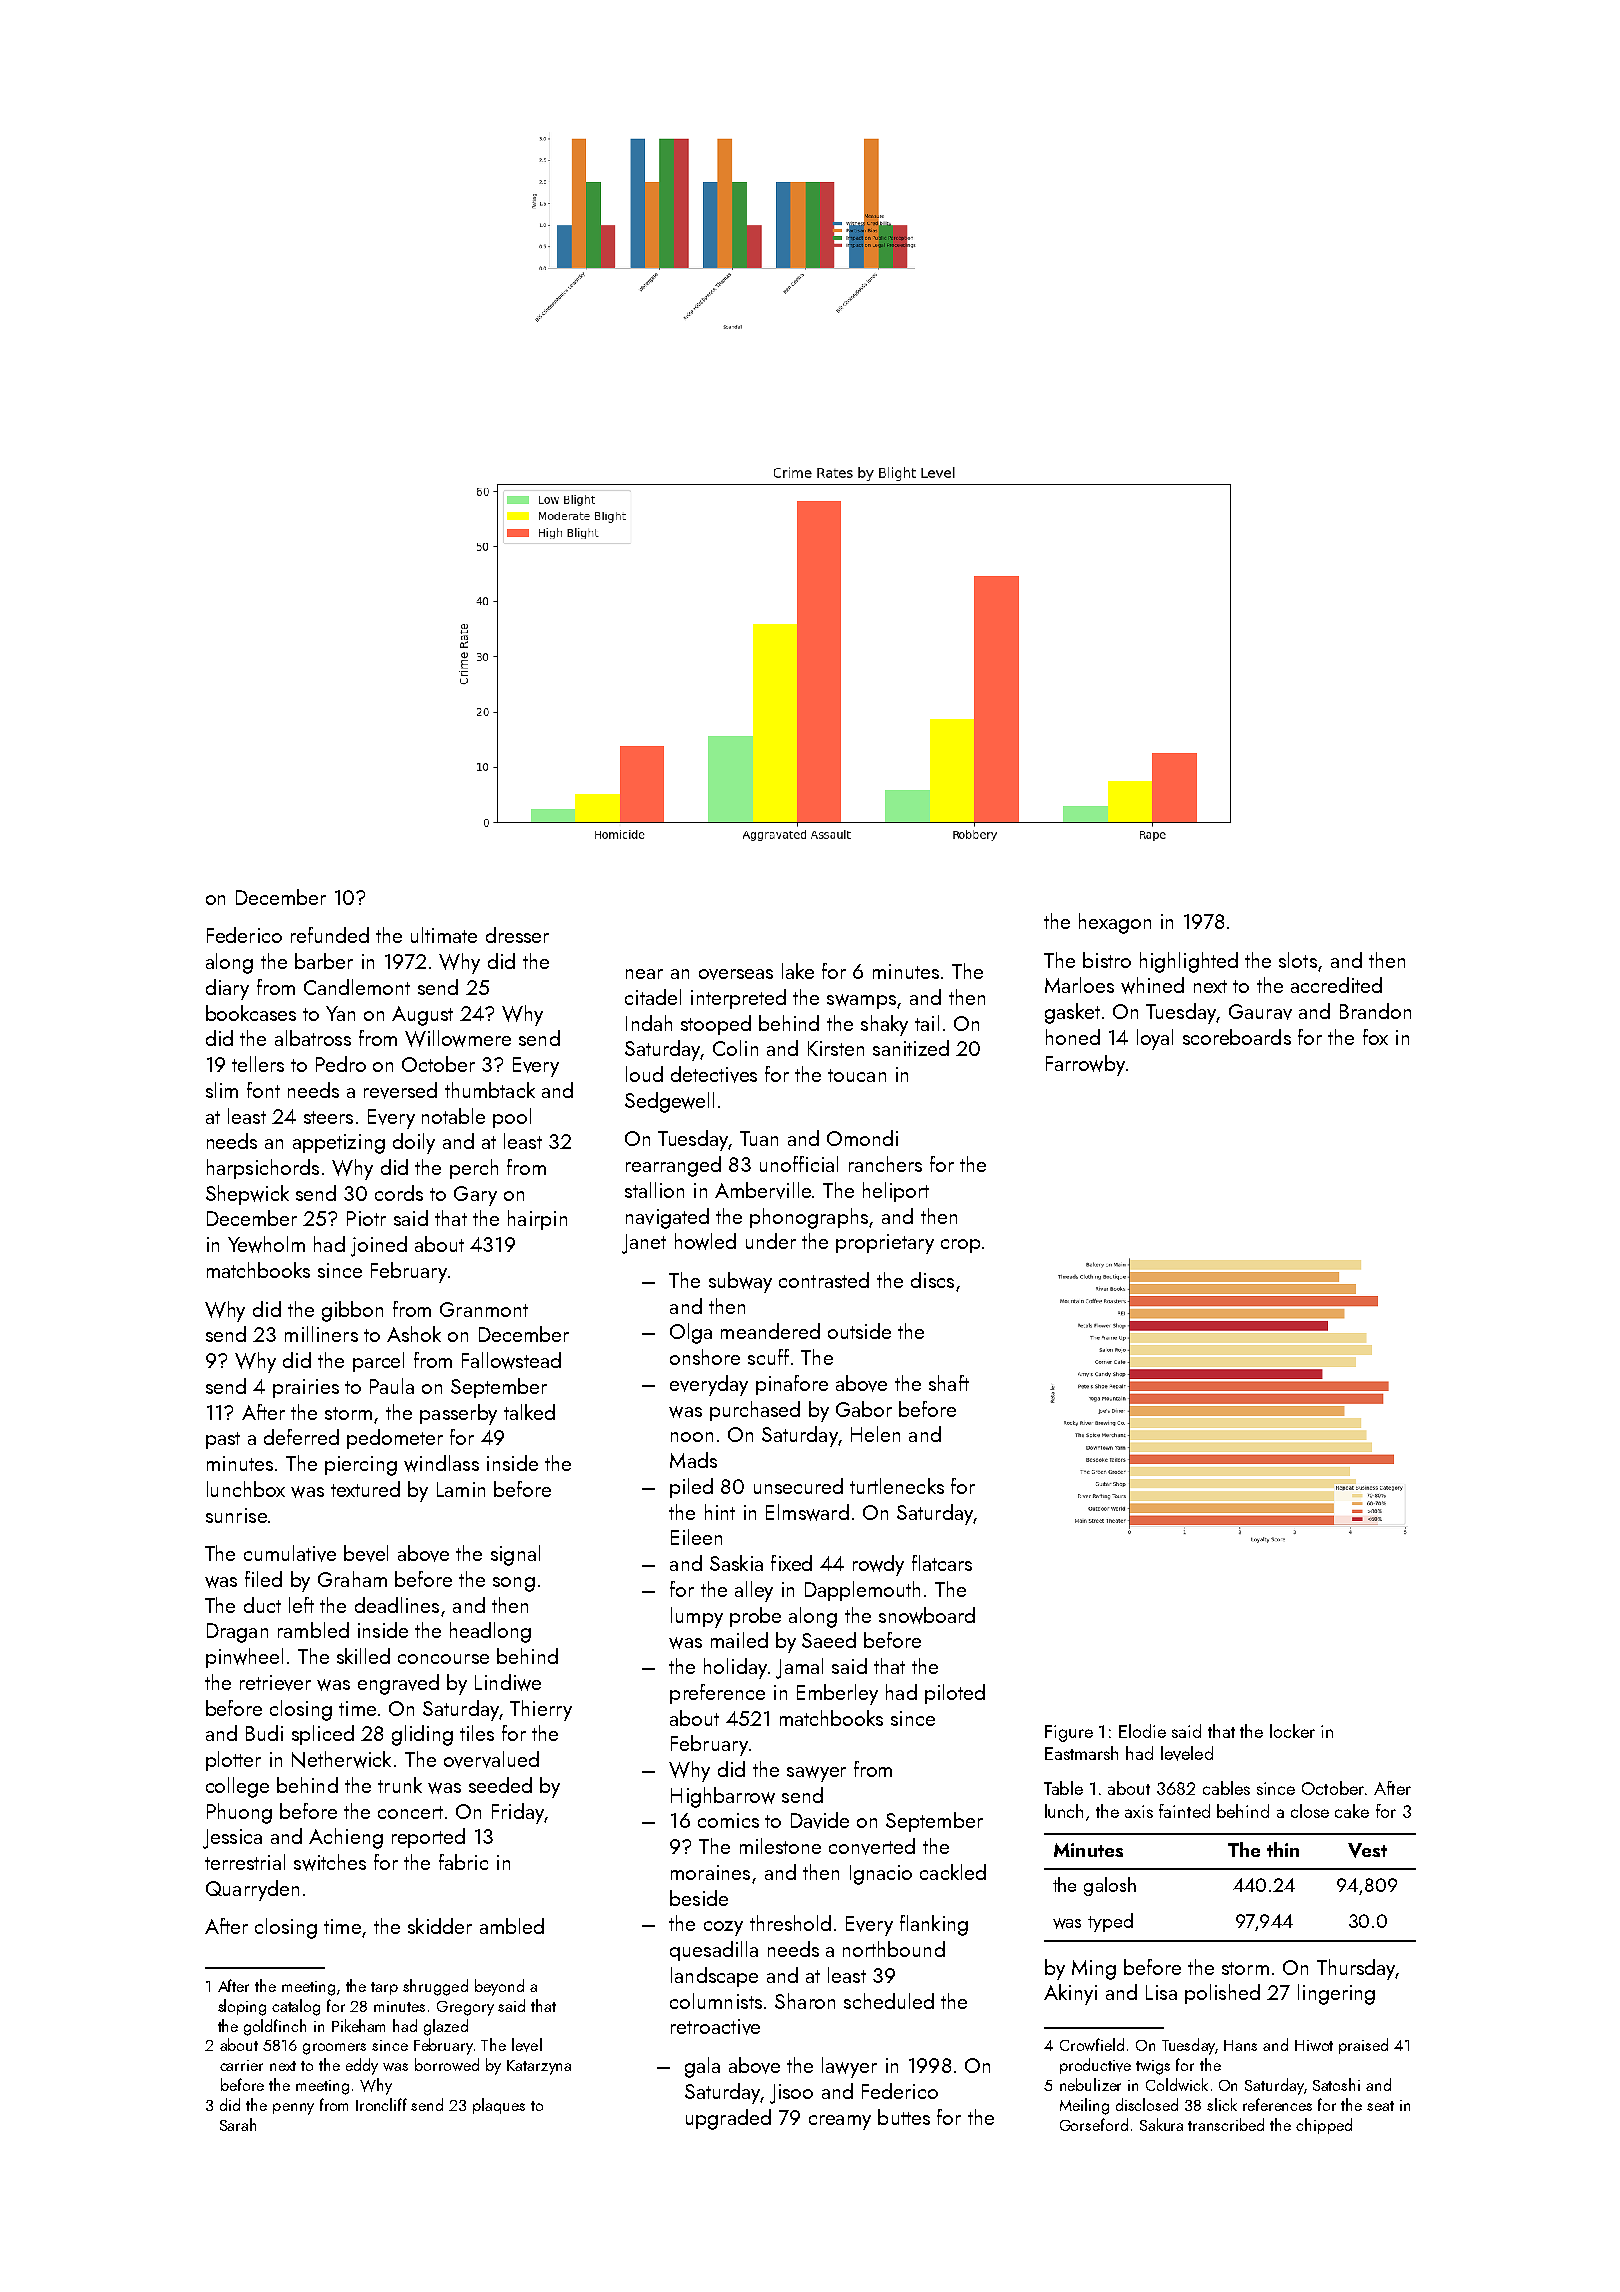 The height and width of the image is (2292, 1620). I want to click on bevel, so click(366, 1553).
